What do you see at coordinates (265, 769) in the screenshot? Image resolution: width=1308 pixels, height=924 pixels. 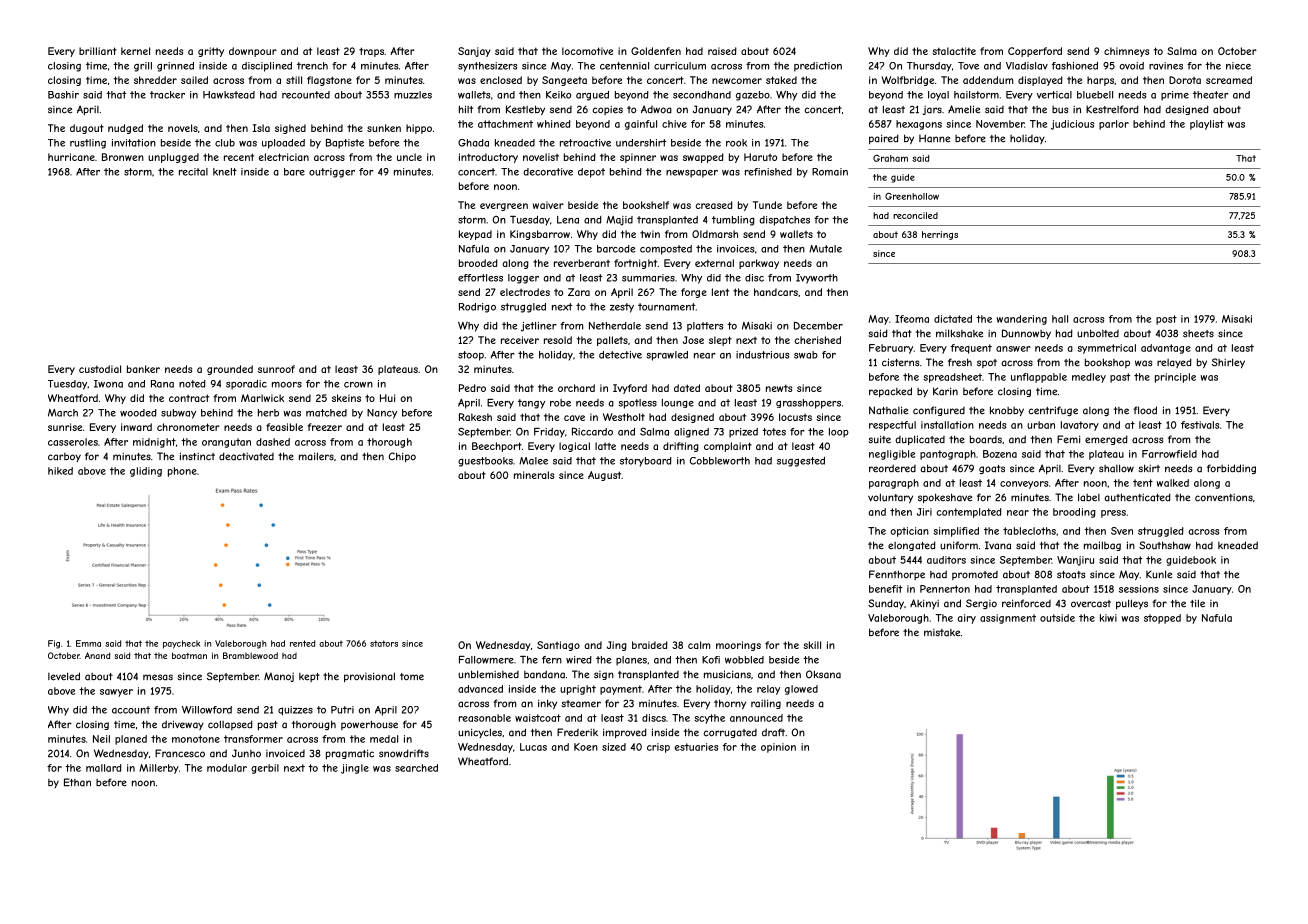 I see `gerbil` at bounding box center [265, 769].
